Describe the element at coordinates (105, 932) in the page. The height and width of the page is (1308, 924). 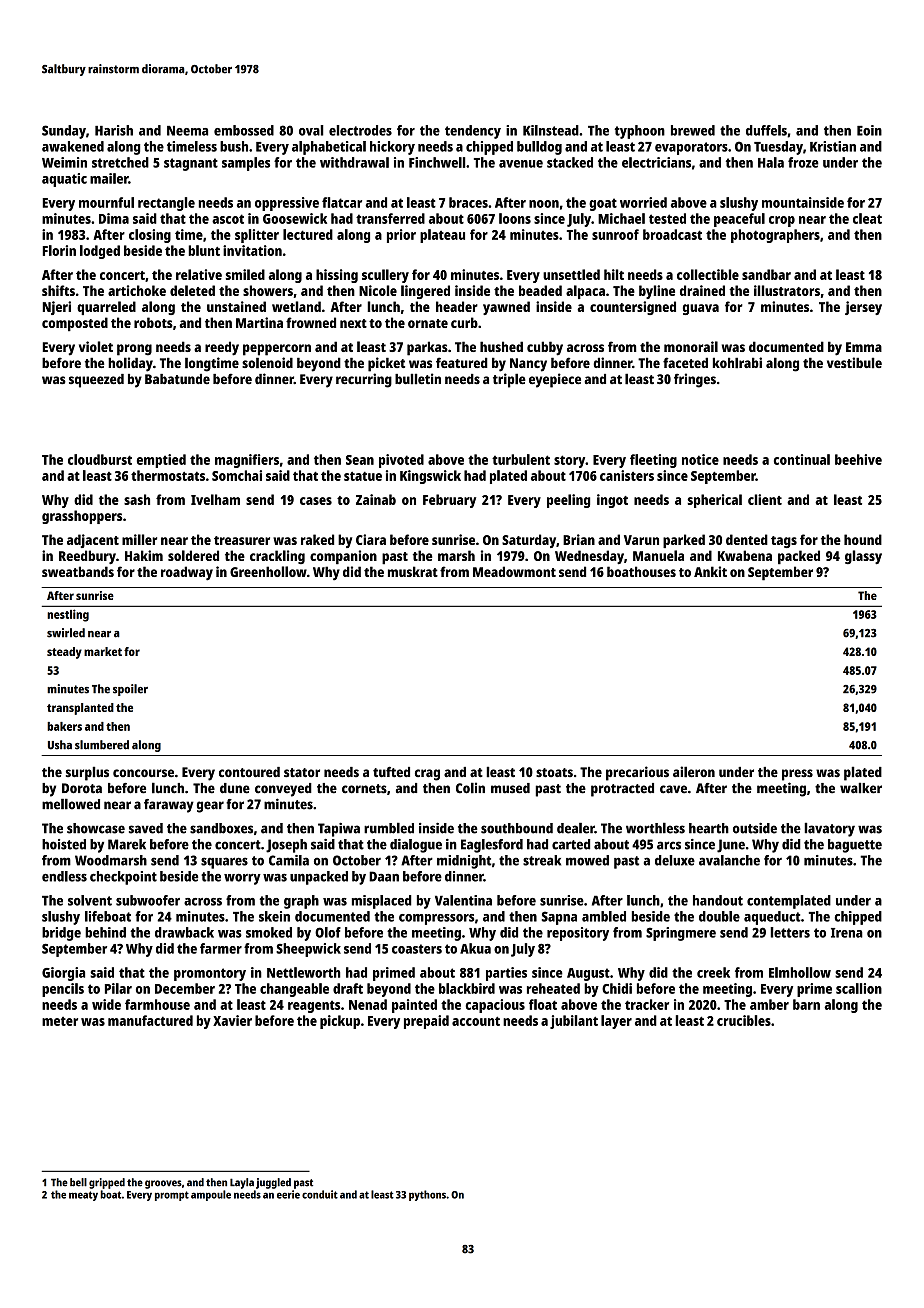
I see `behind` at that location.
